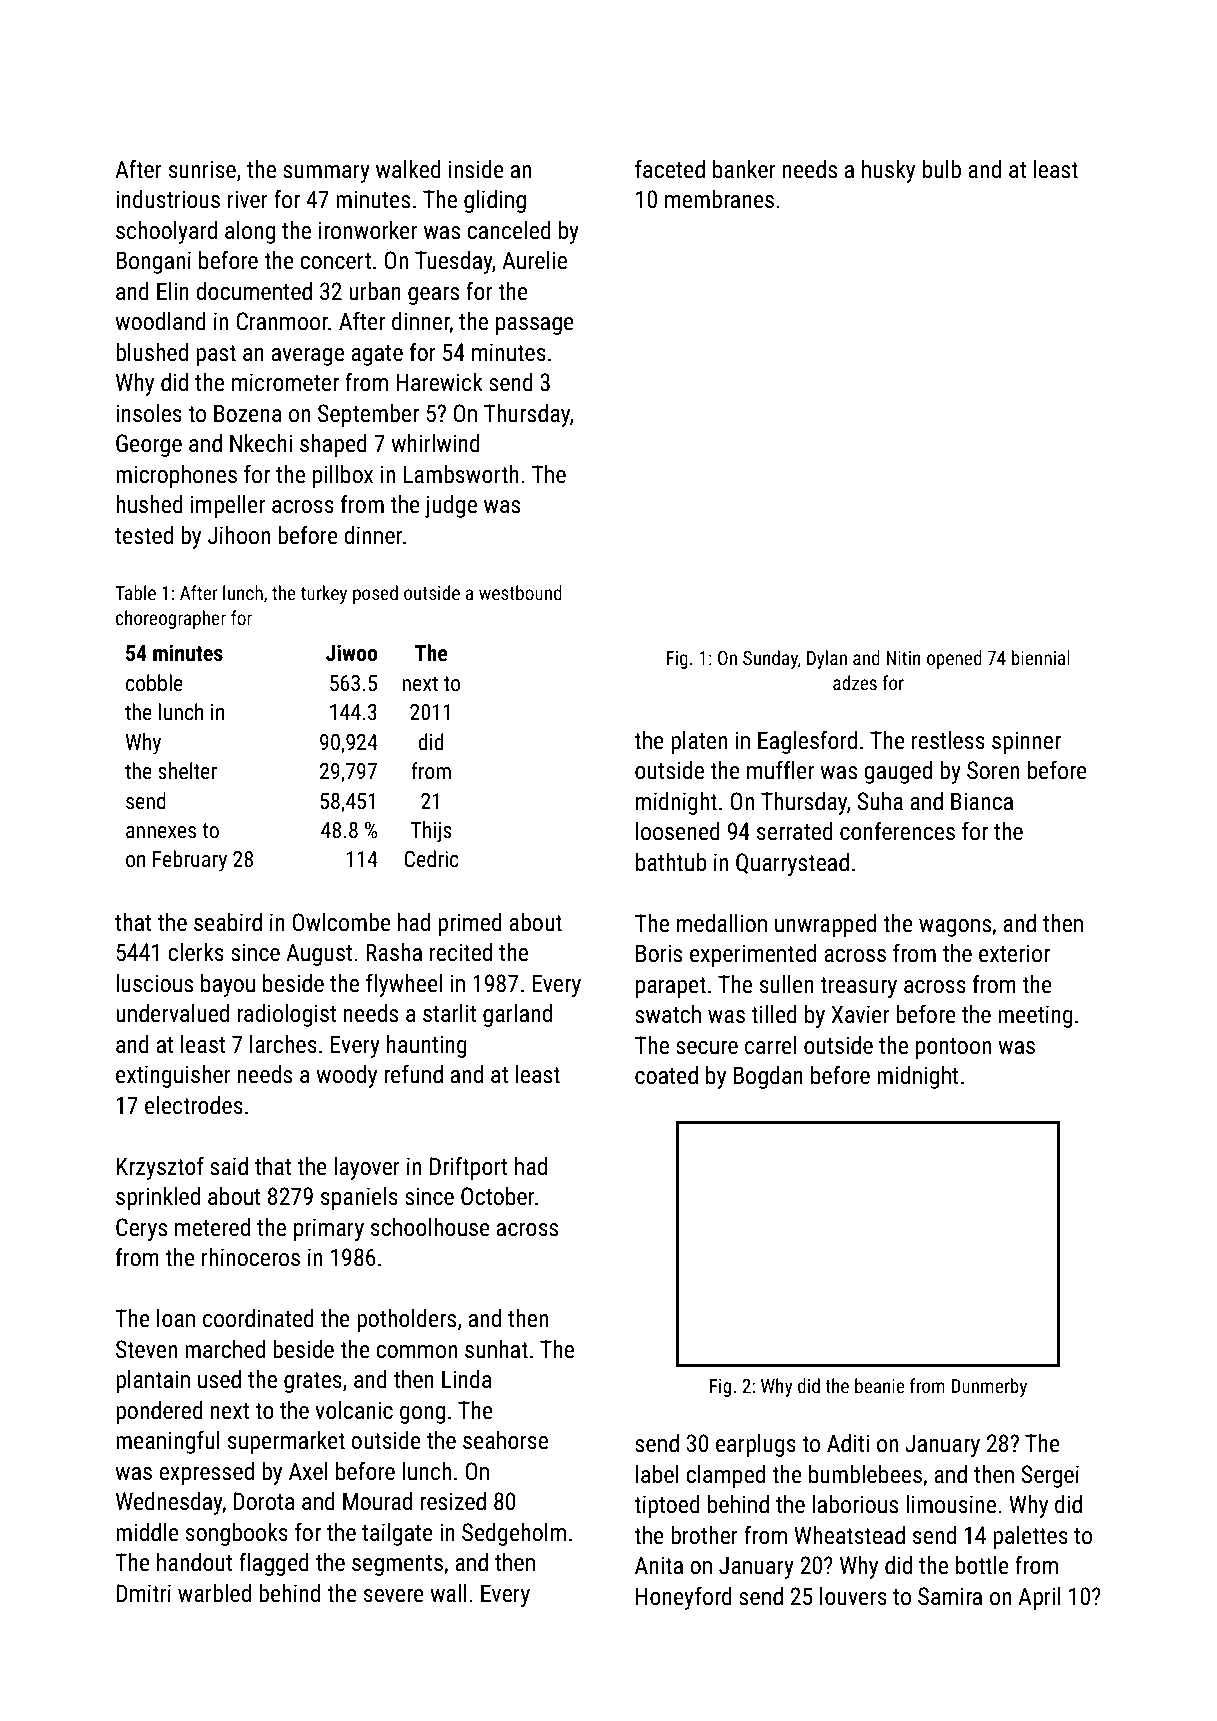  What do you see at coordinates (903, 658) in the screenshot?
I see `Nitin` at bounding box center [903, 658].
